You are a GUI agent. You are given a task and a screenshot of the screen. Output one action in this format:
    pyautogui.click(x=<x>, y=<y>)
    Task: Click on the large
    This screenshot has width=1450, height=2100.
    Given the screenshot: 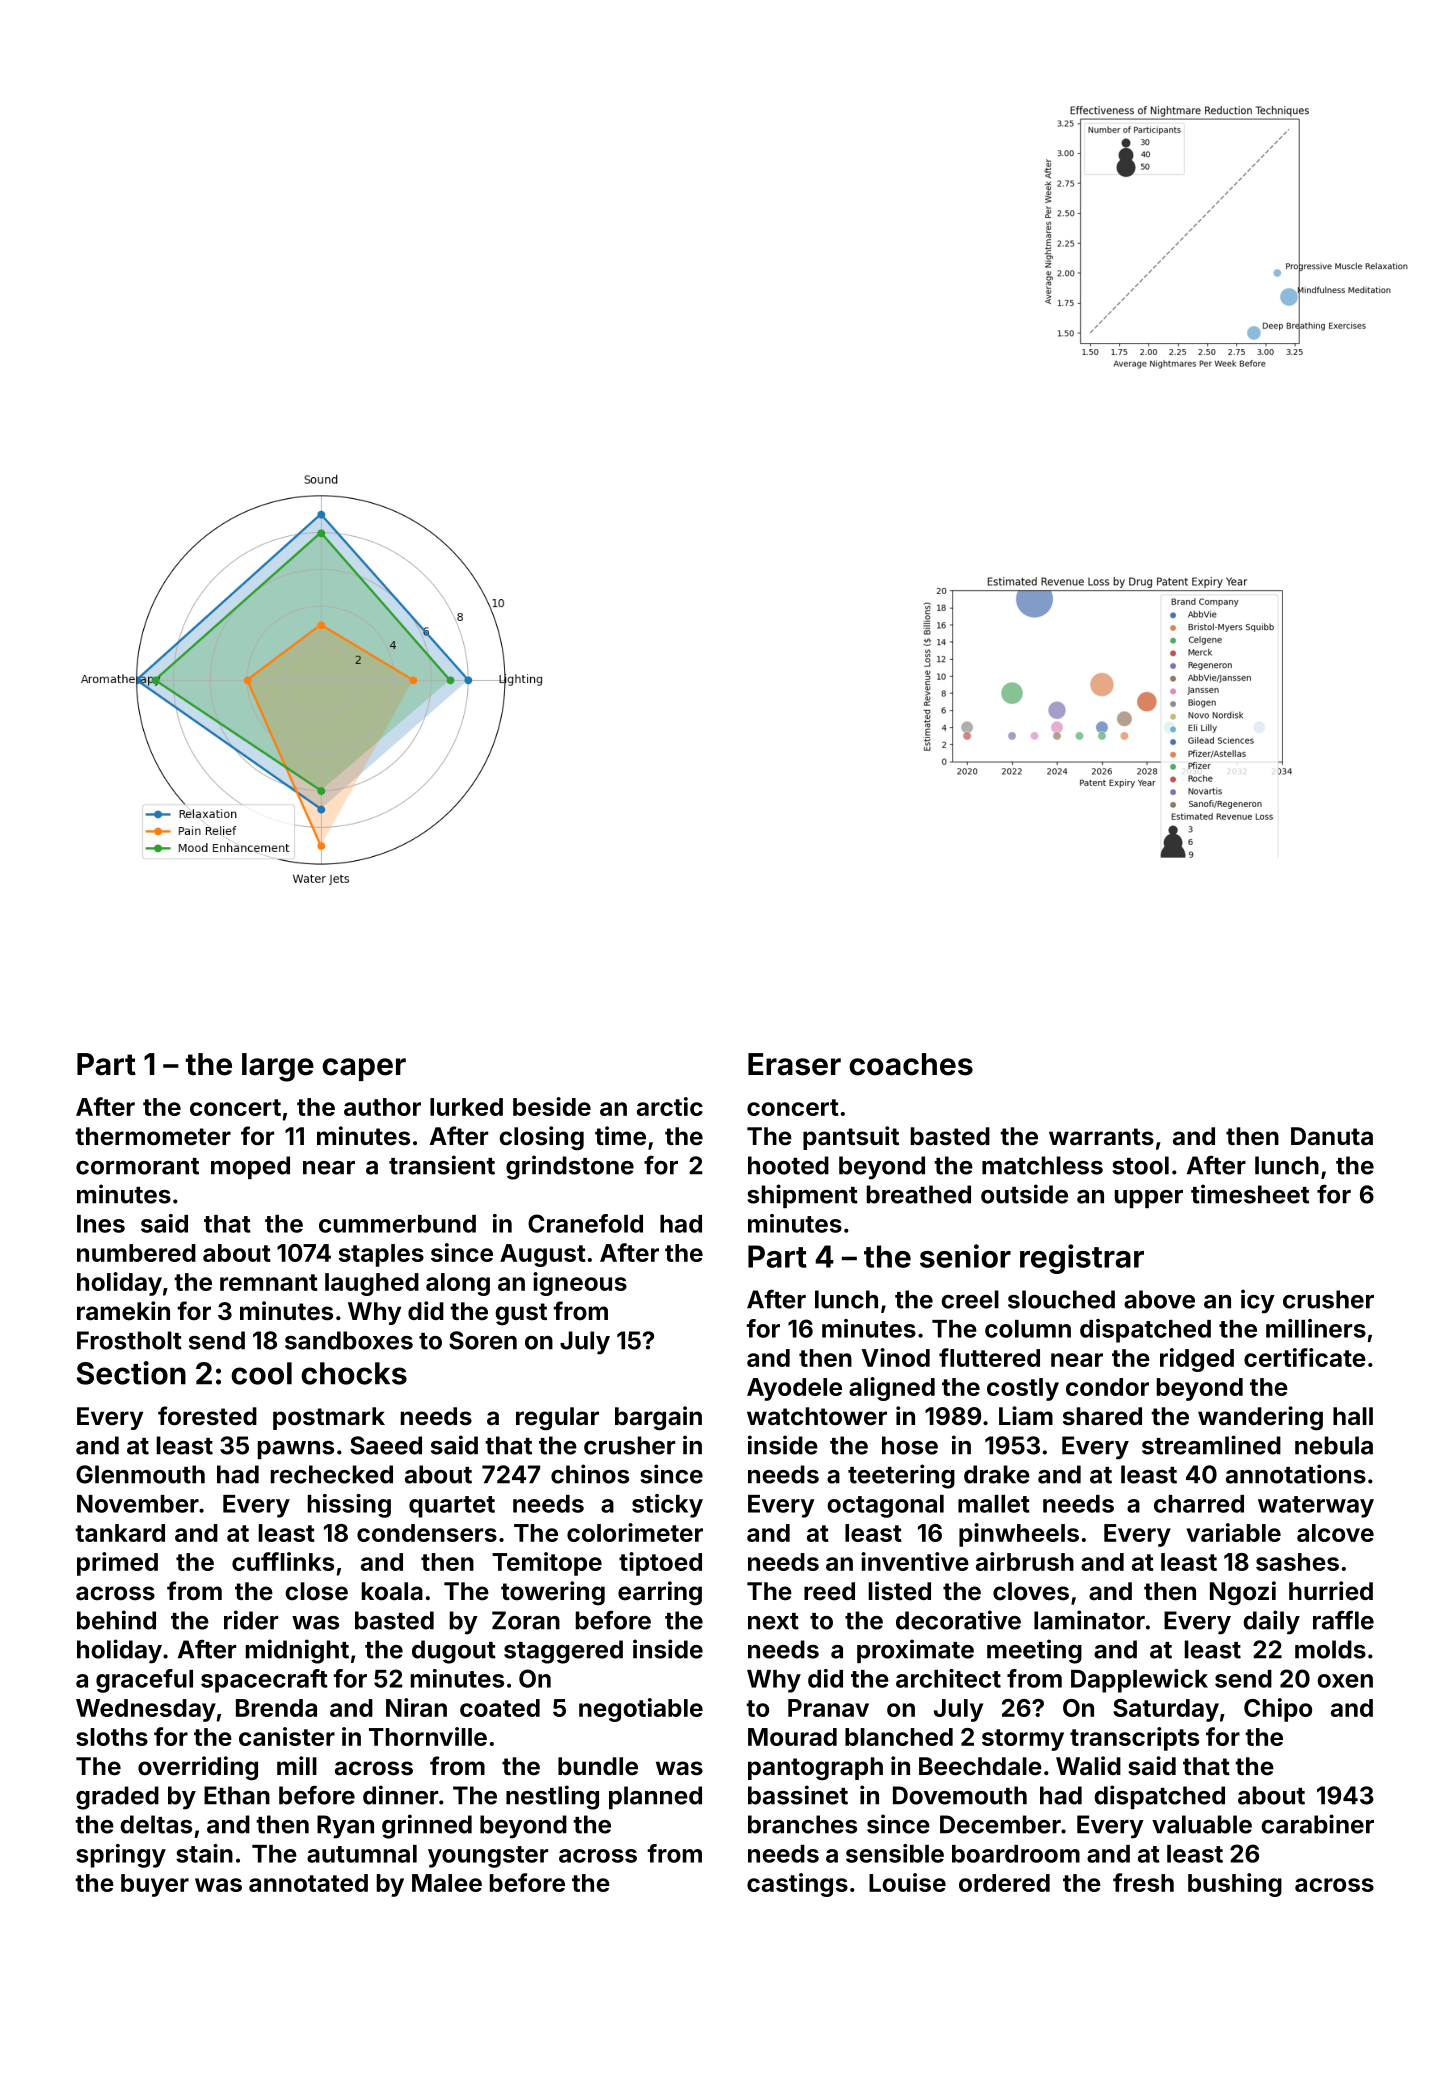 What is the action you would take?
    pyautogui.click(x=278, y=1067)
